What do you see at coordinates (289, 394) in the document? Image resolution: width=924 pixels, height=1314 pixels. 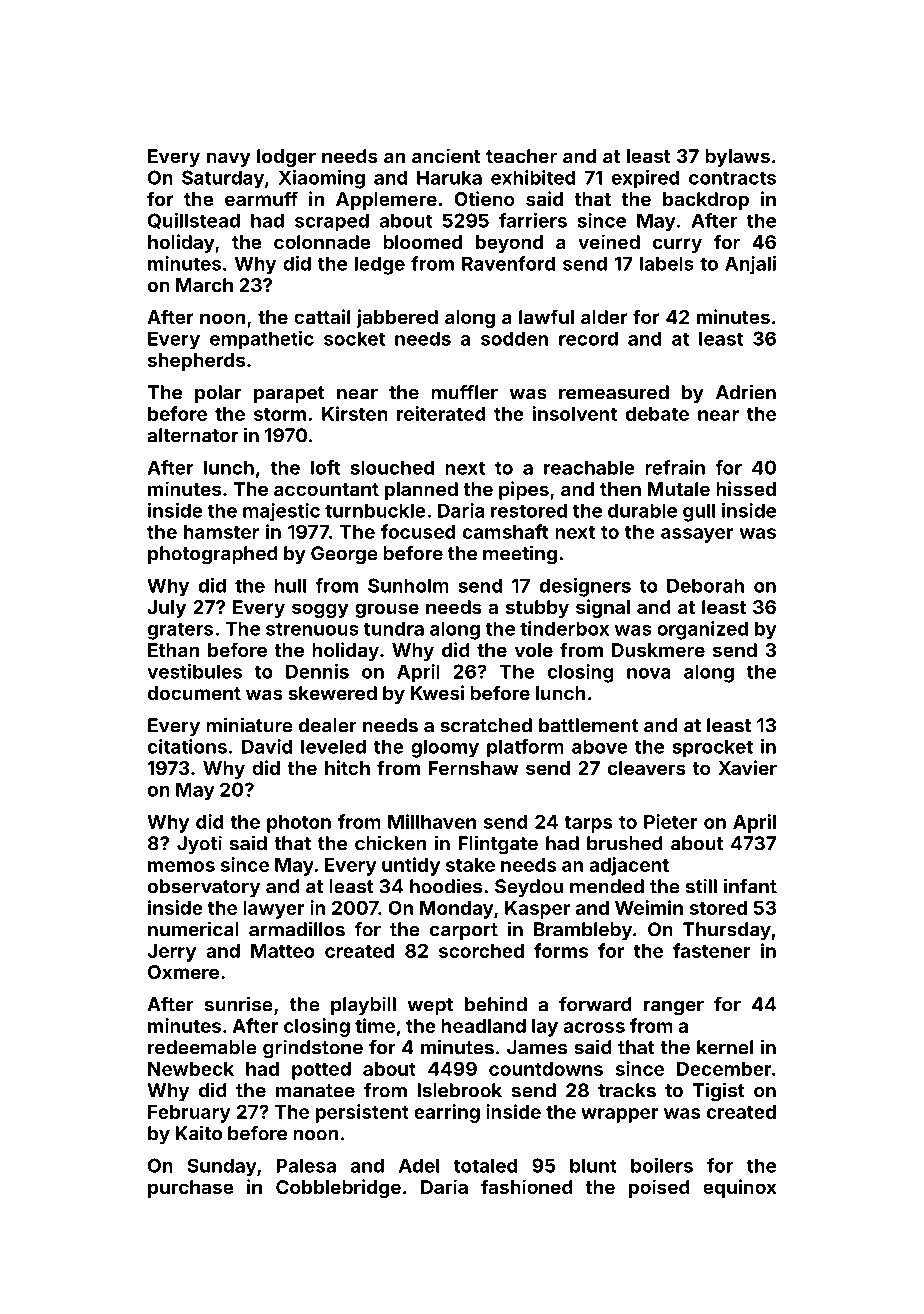 I see `parapet` at bounding box center [289, 394].
